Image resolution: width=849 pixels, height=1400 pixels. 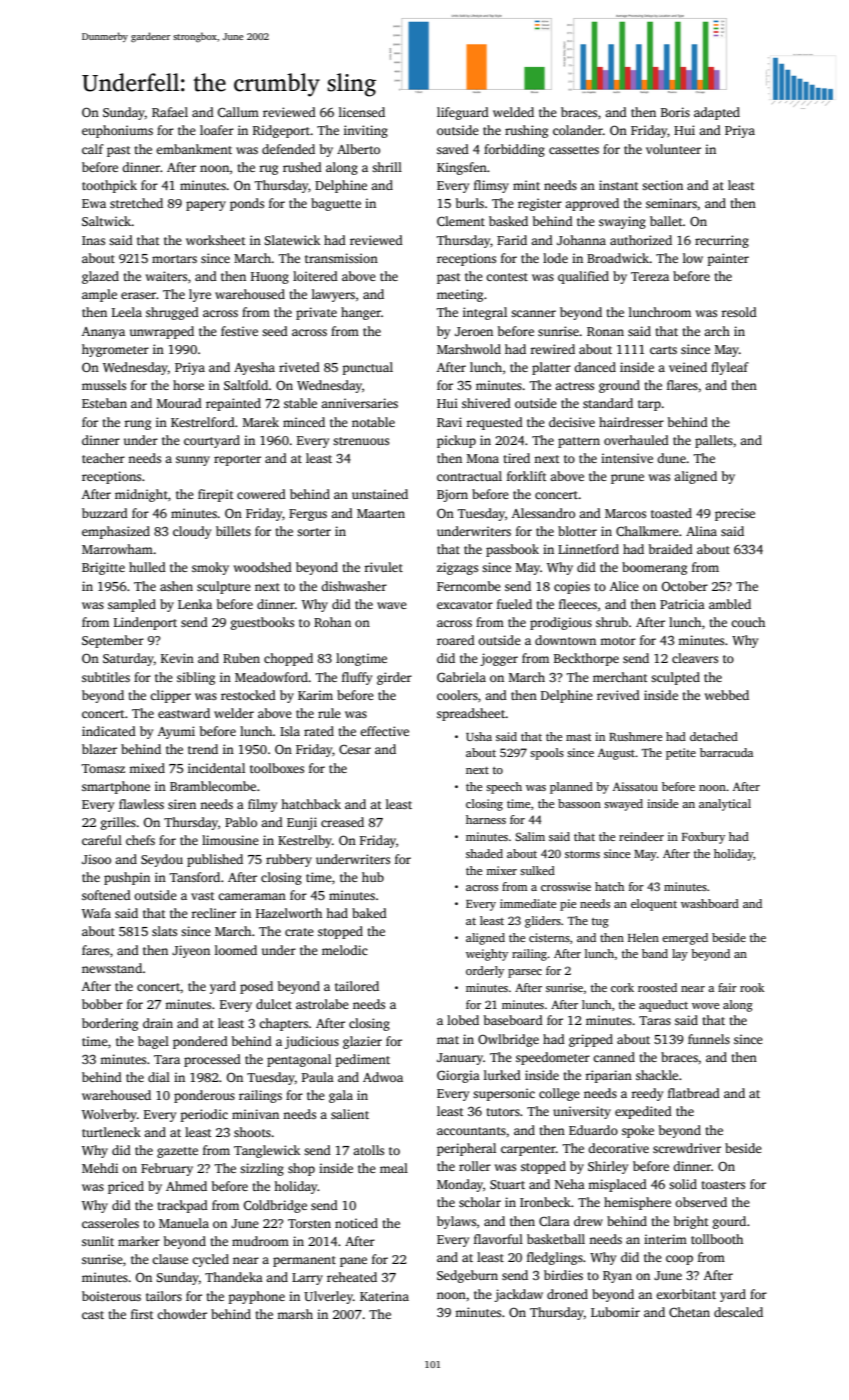 What do you see at coordinates (103, 568) in the page?
I see `Brigitte` at bounding box center [103, 568].
